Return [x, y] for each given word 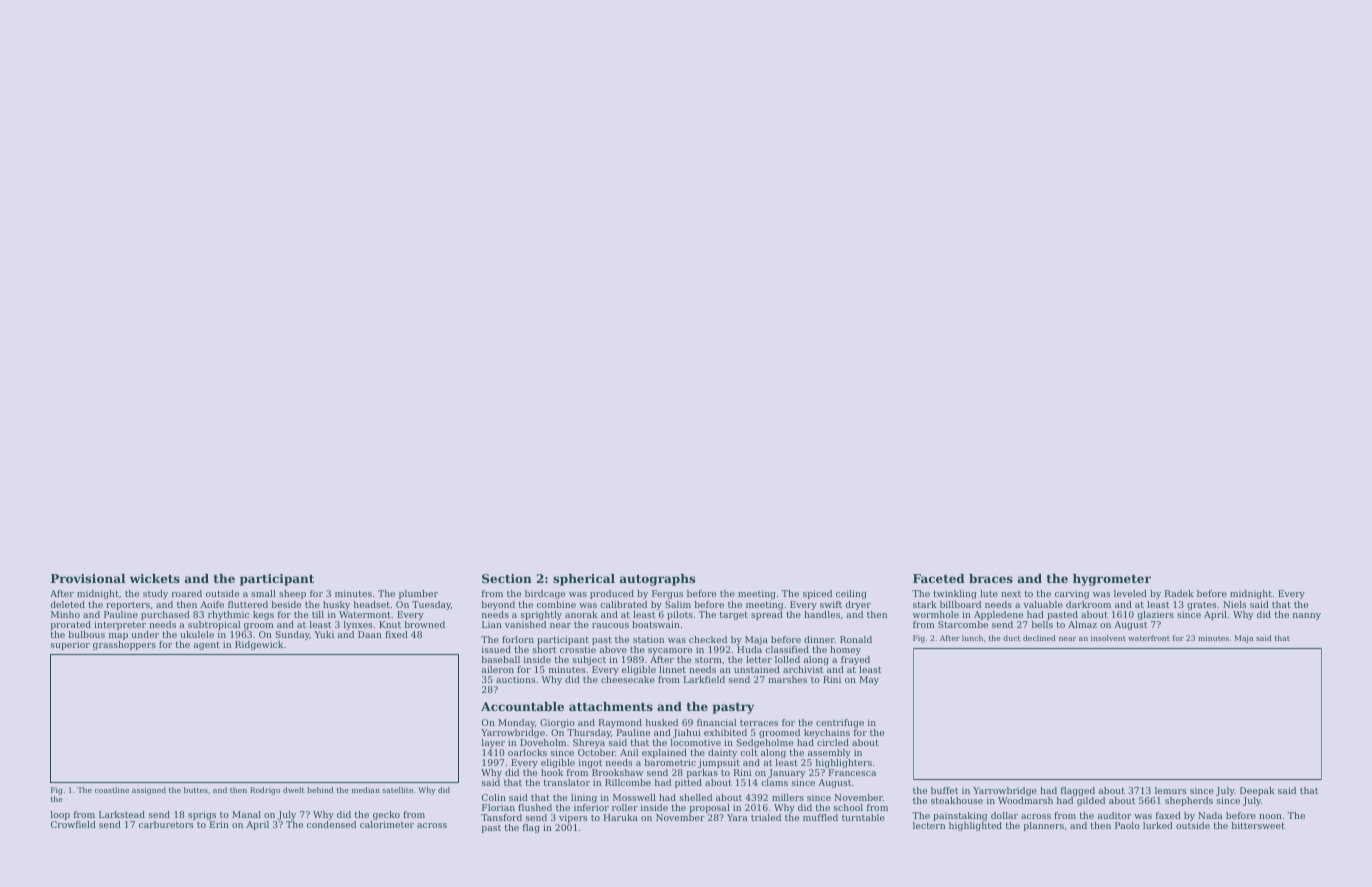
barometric [670, 762]
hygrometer [1112, 580]
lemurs [1170, 790]
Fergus [667, 594]
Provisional [88, 578]
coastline [112, 790]
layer [493, 743]
